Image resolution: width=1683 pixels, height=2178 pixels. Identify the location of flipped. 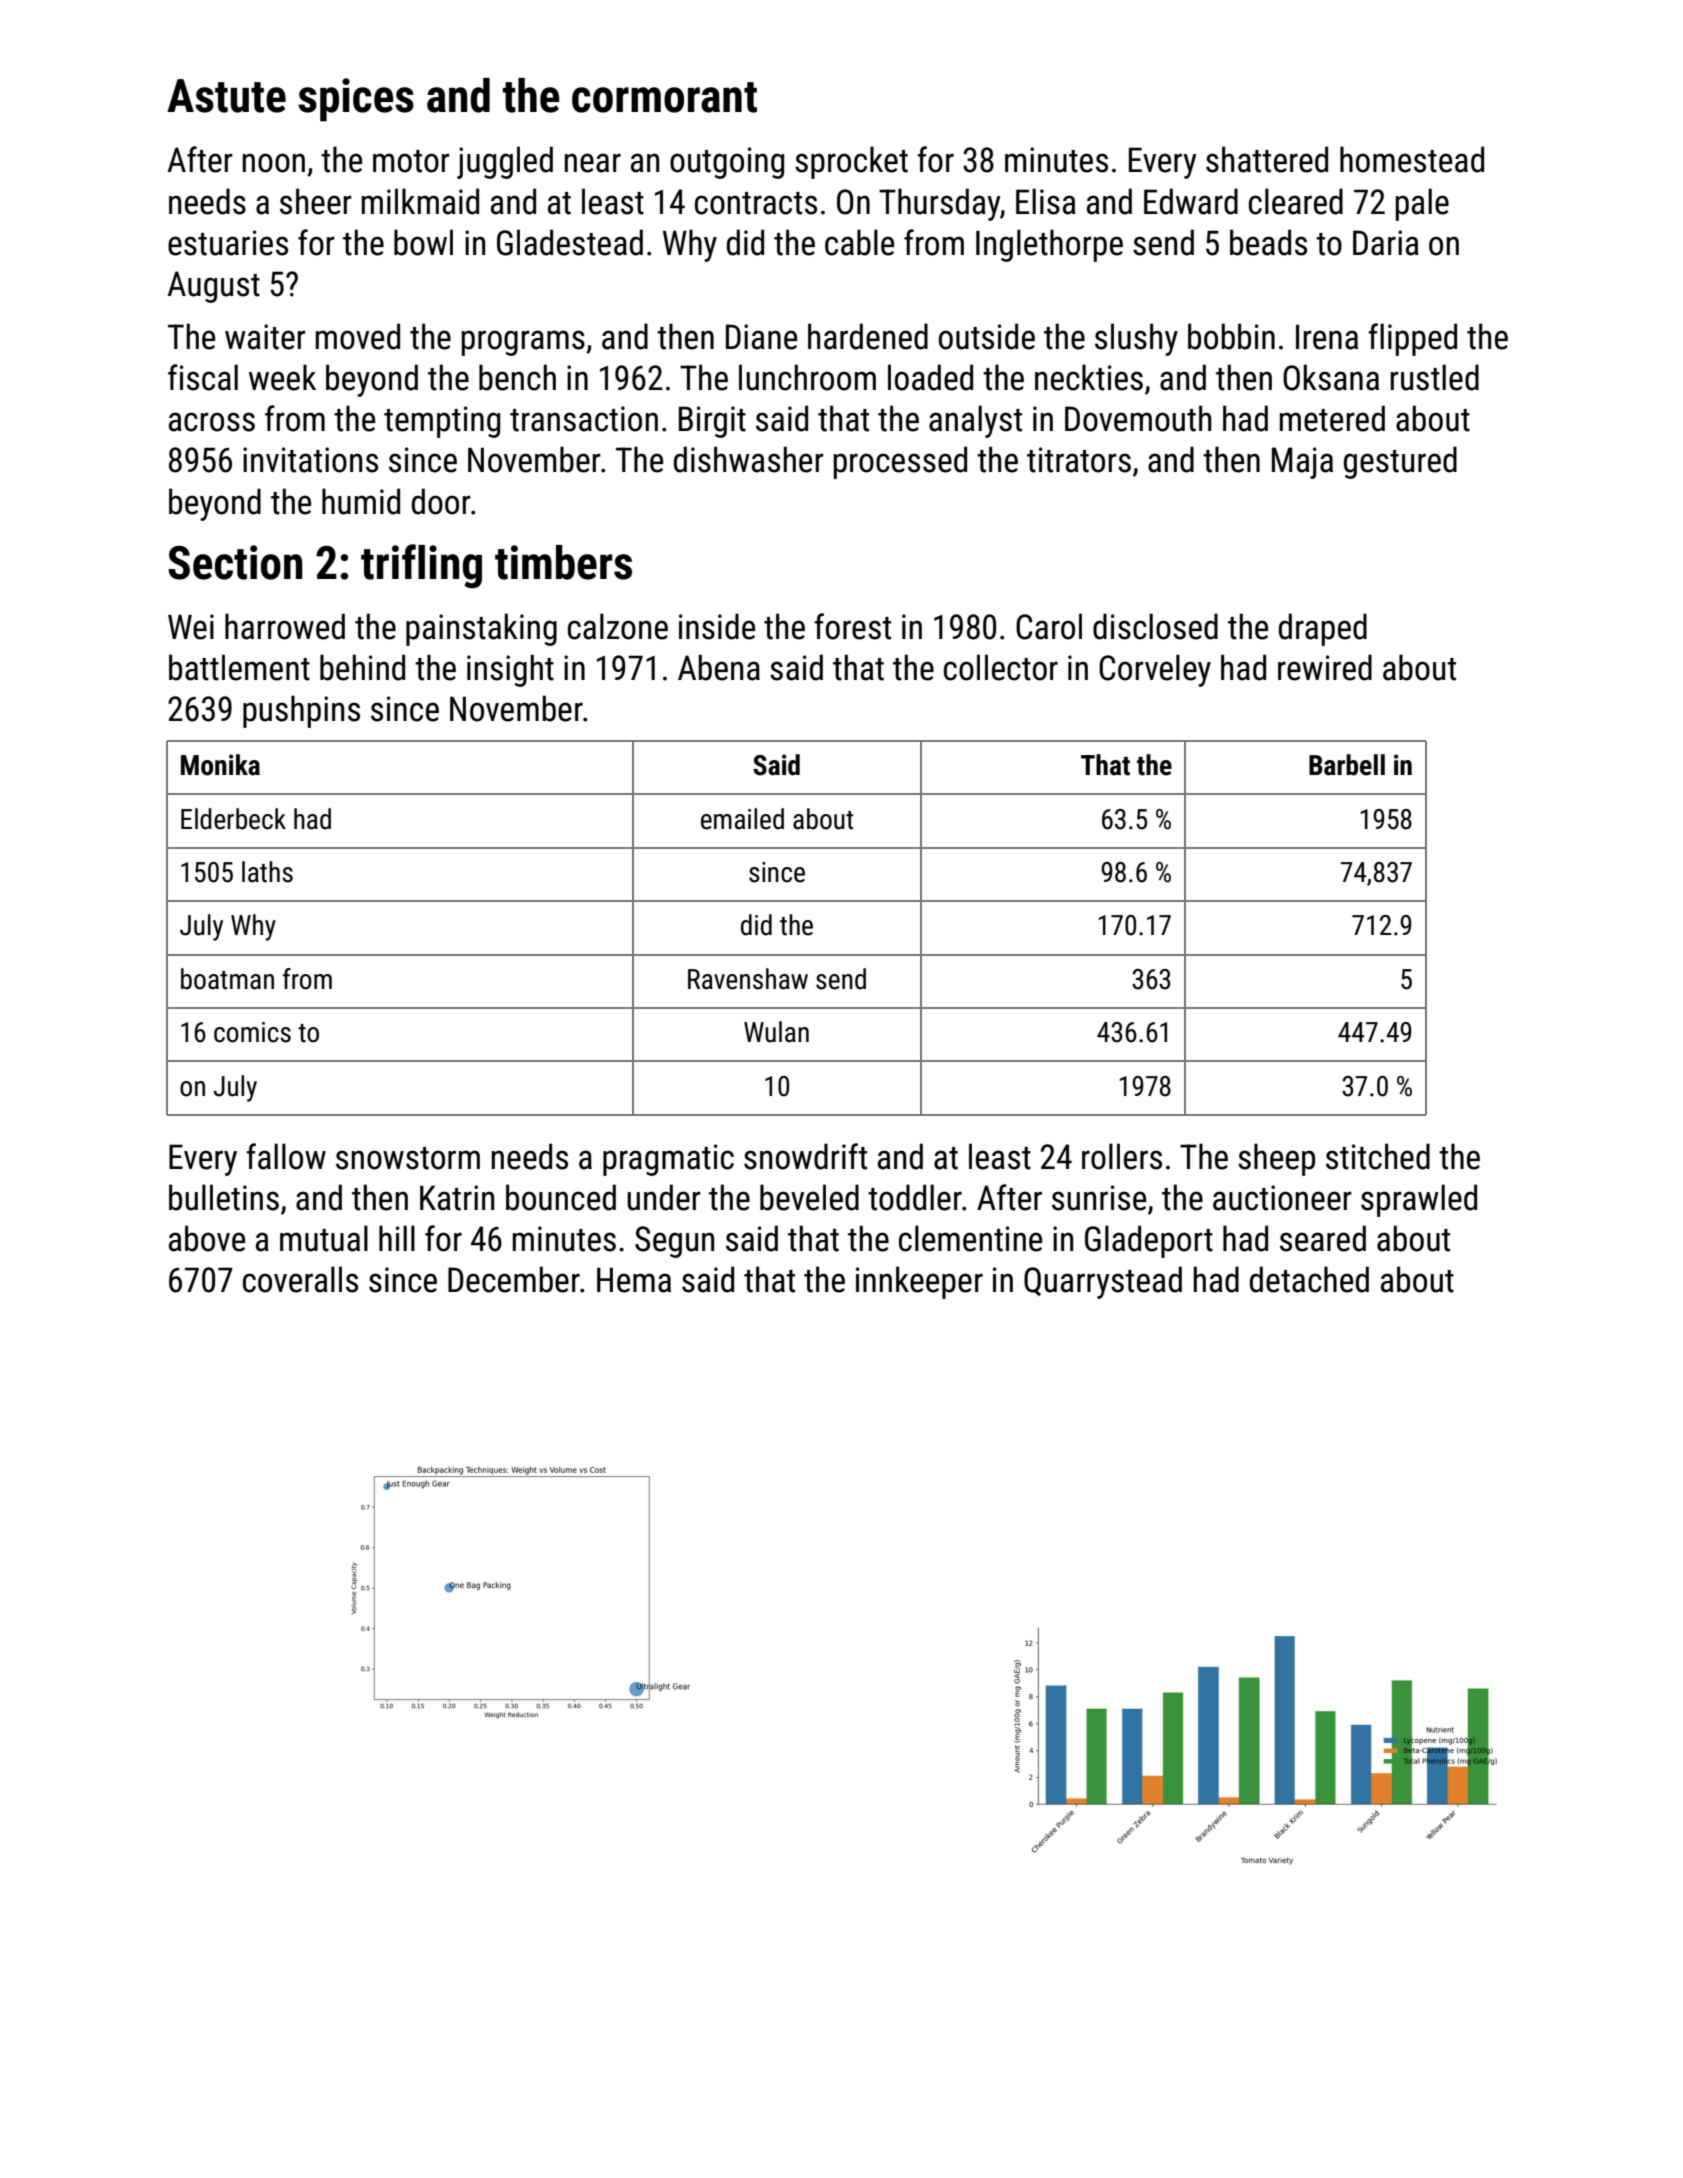
(1412, 339).
